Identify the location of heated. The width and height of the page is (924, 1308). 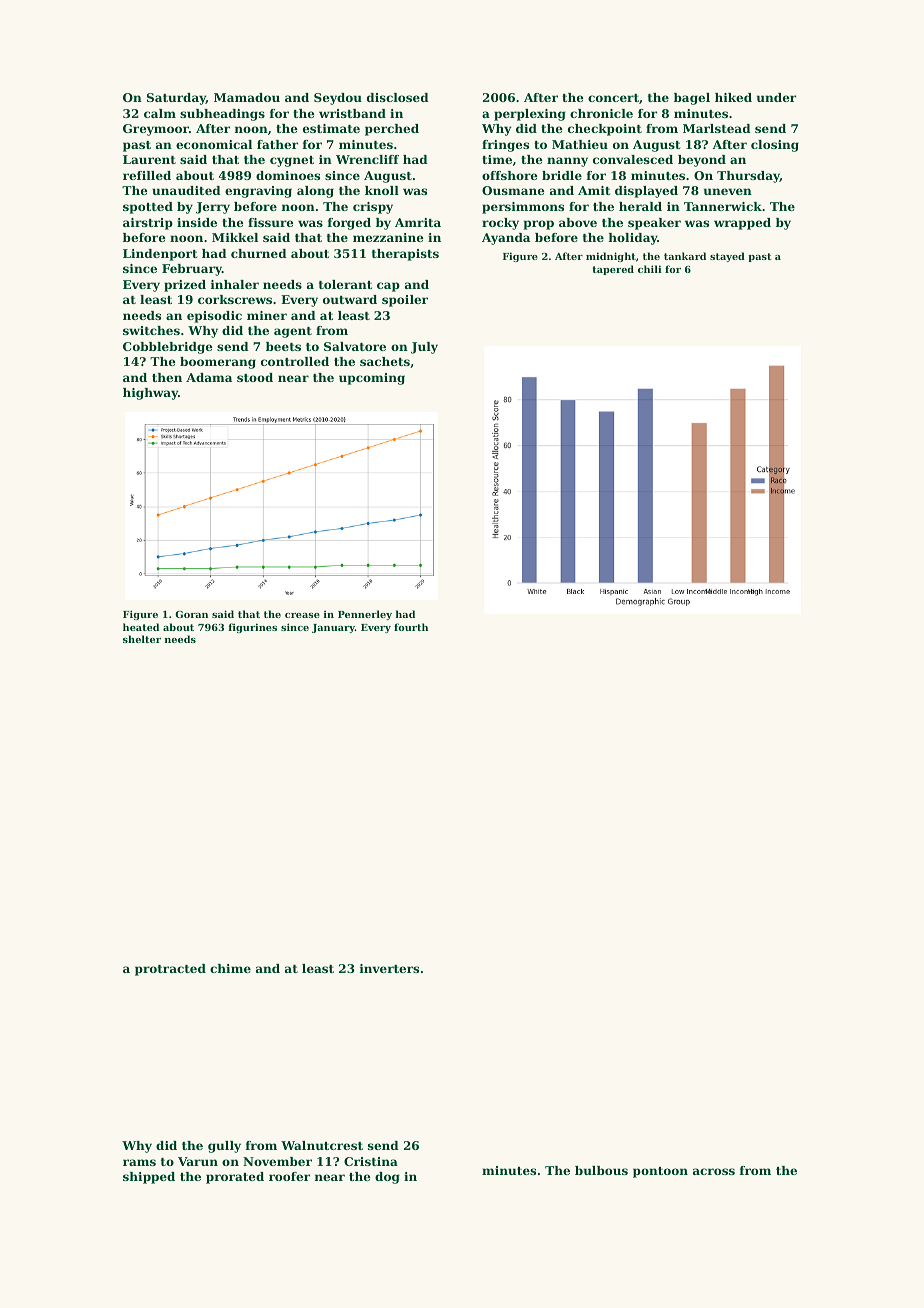
(141, 627).
